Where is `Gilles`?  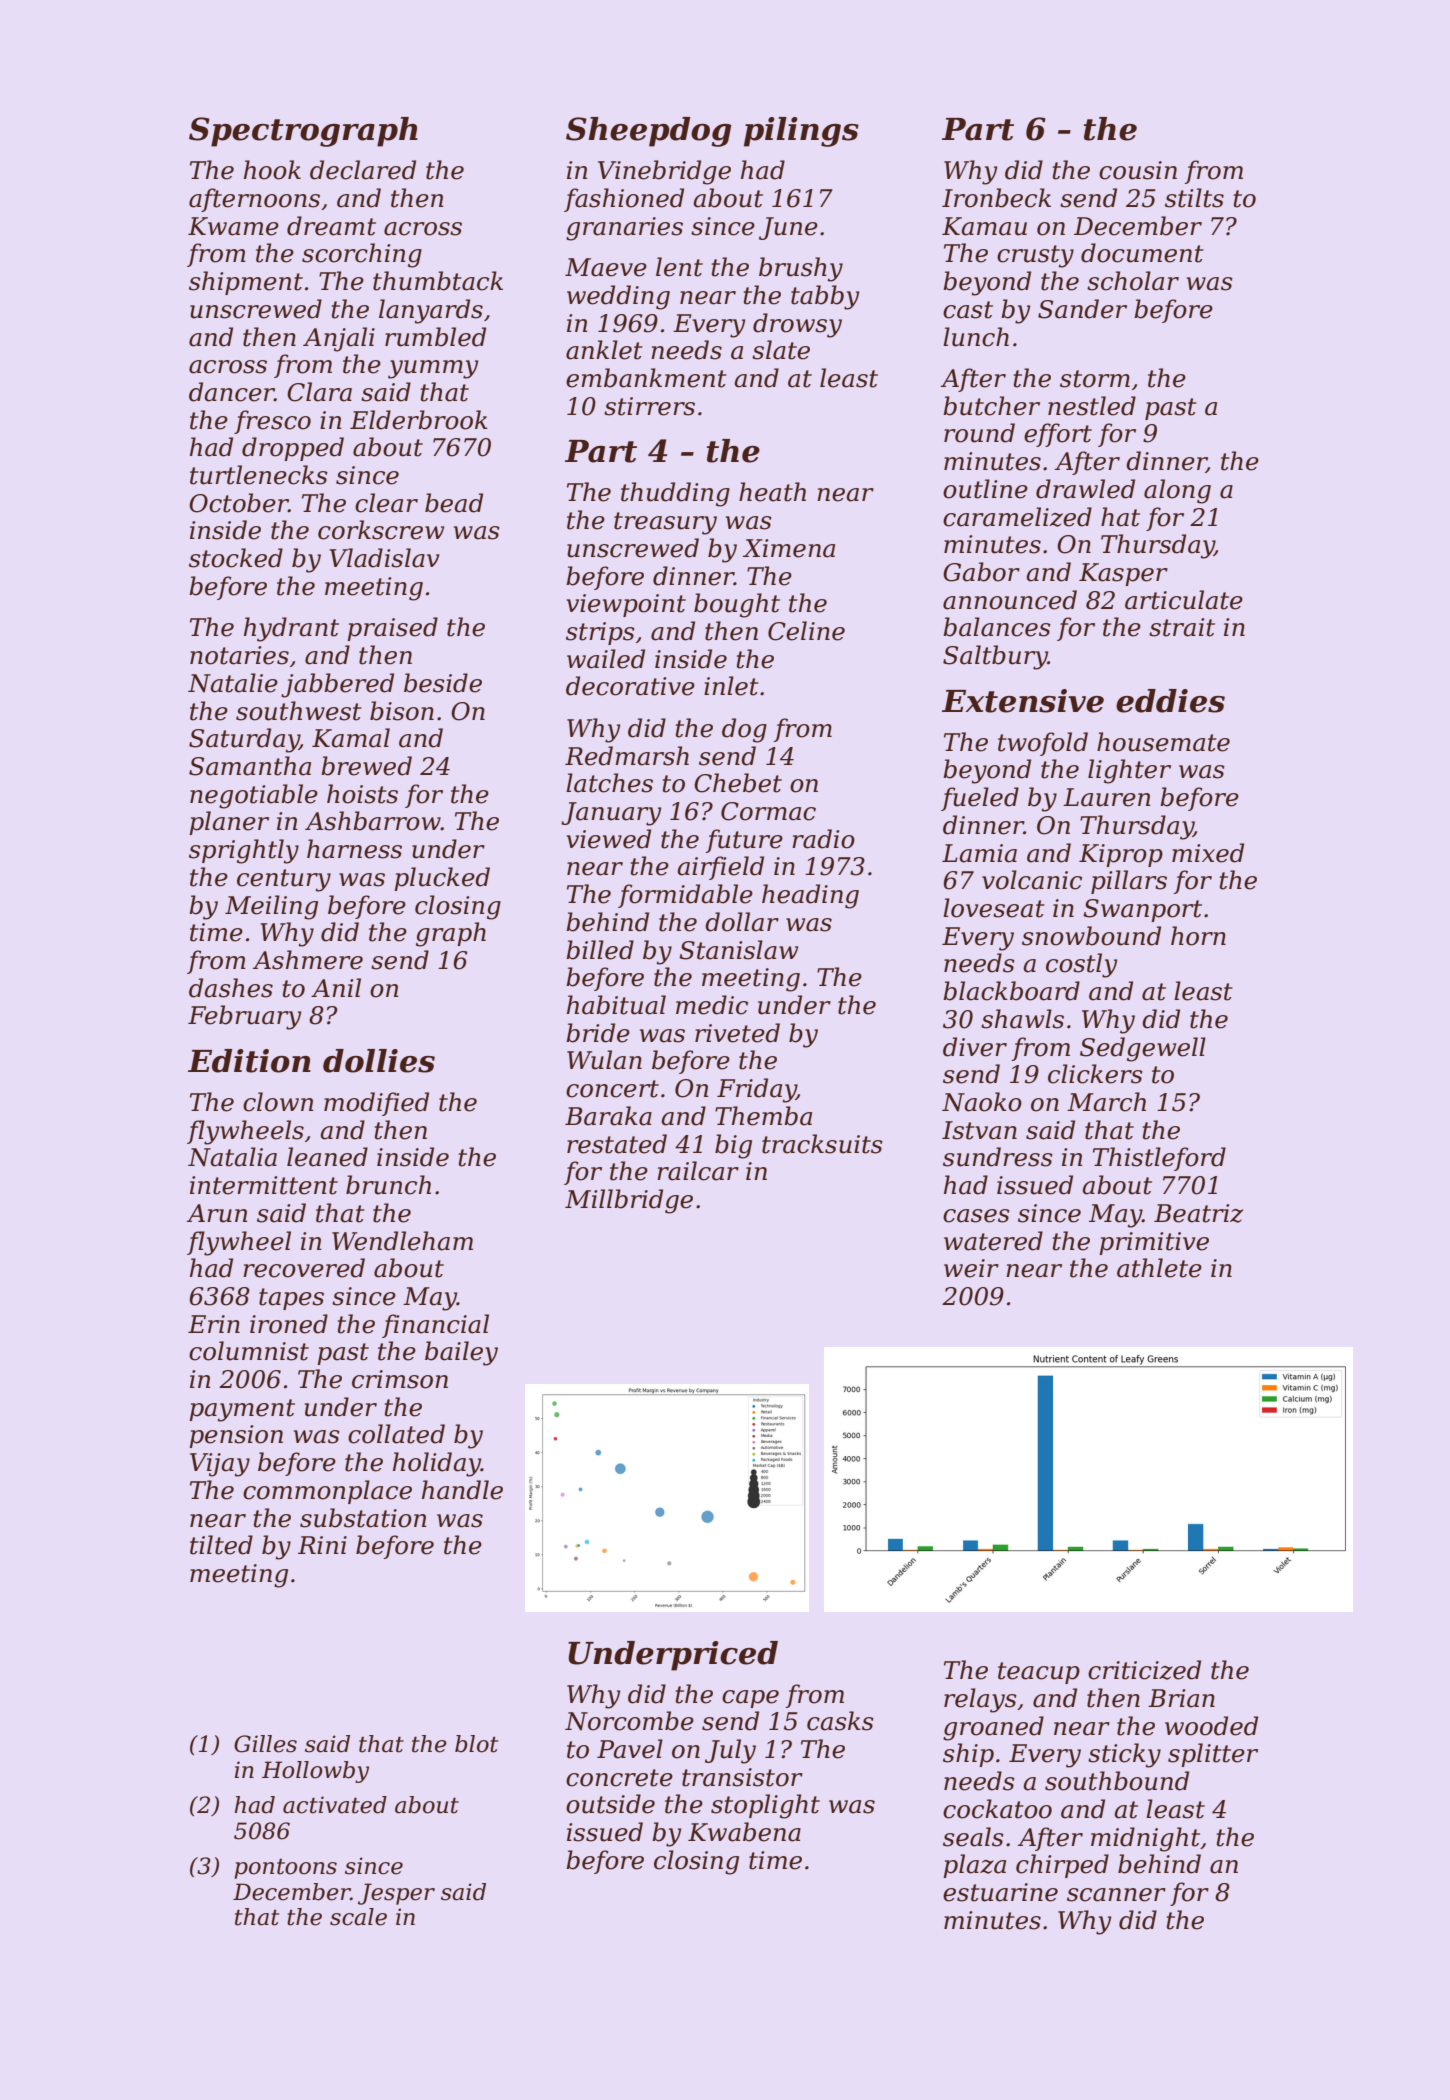 Gilles is located at coordinates (265, 1744).
